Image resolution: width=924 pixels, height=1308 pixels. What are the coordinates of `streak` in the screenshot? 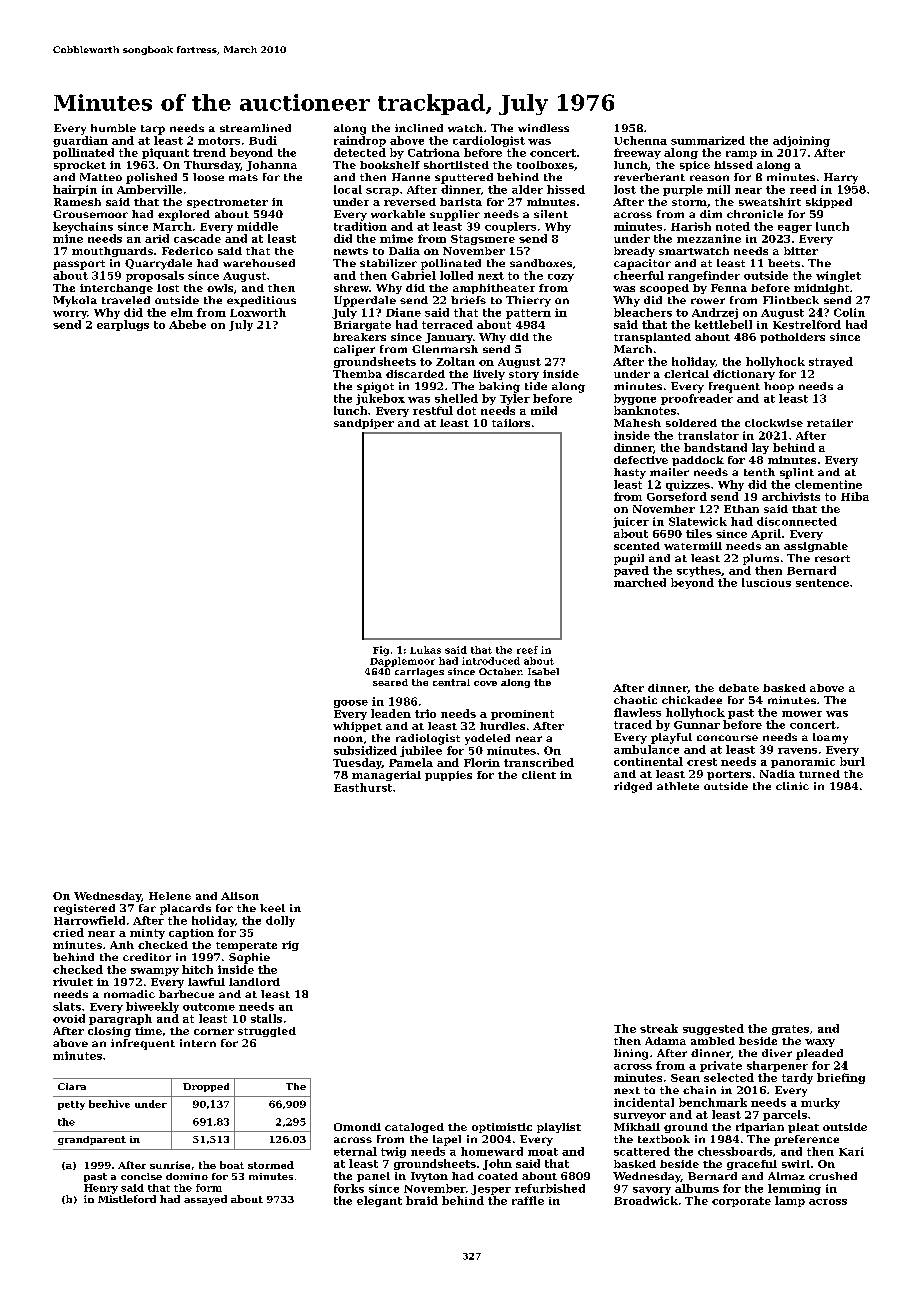 It's located at (659, 1028).
